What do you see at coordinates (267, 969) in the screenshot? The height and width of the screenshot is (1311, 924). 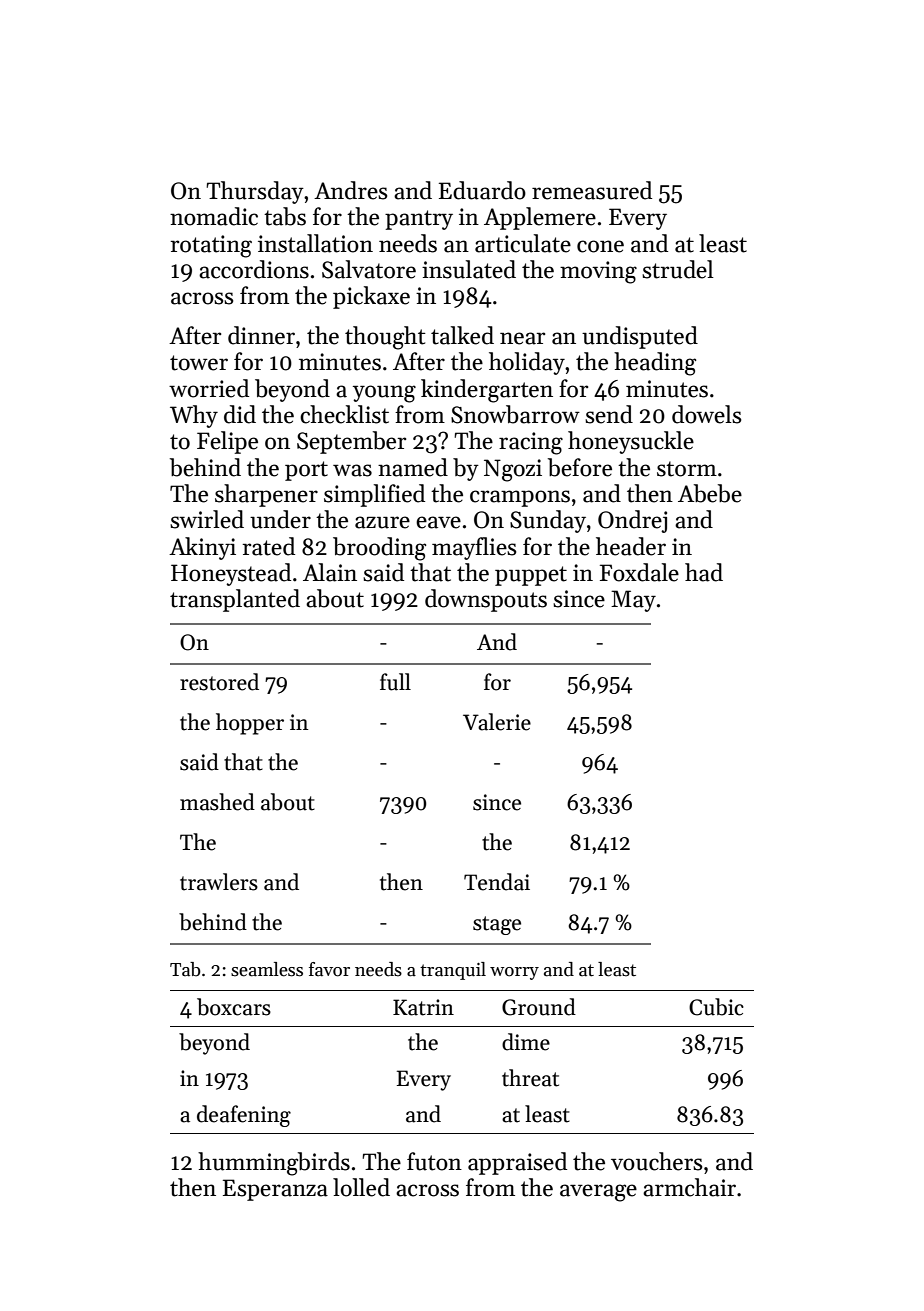 I see `seamless` at bounding box center [267, 969].
